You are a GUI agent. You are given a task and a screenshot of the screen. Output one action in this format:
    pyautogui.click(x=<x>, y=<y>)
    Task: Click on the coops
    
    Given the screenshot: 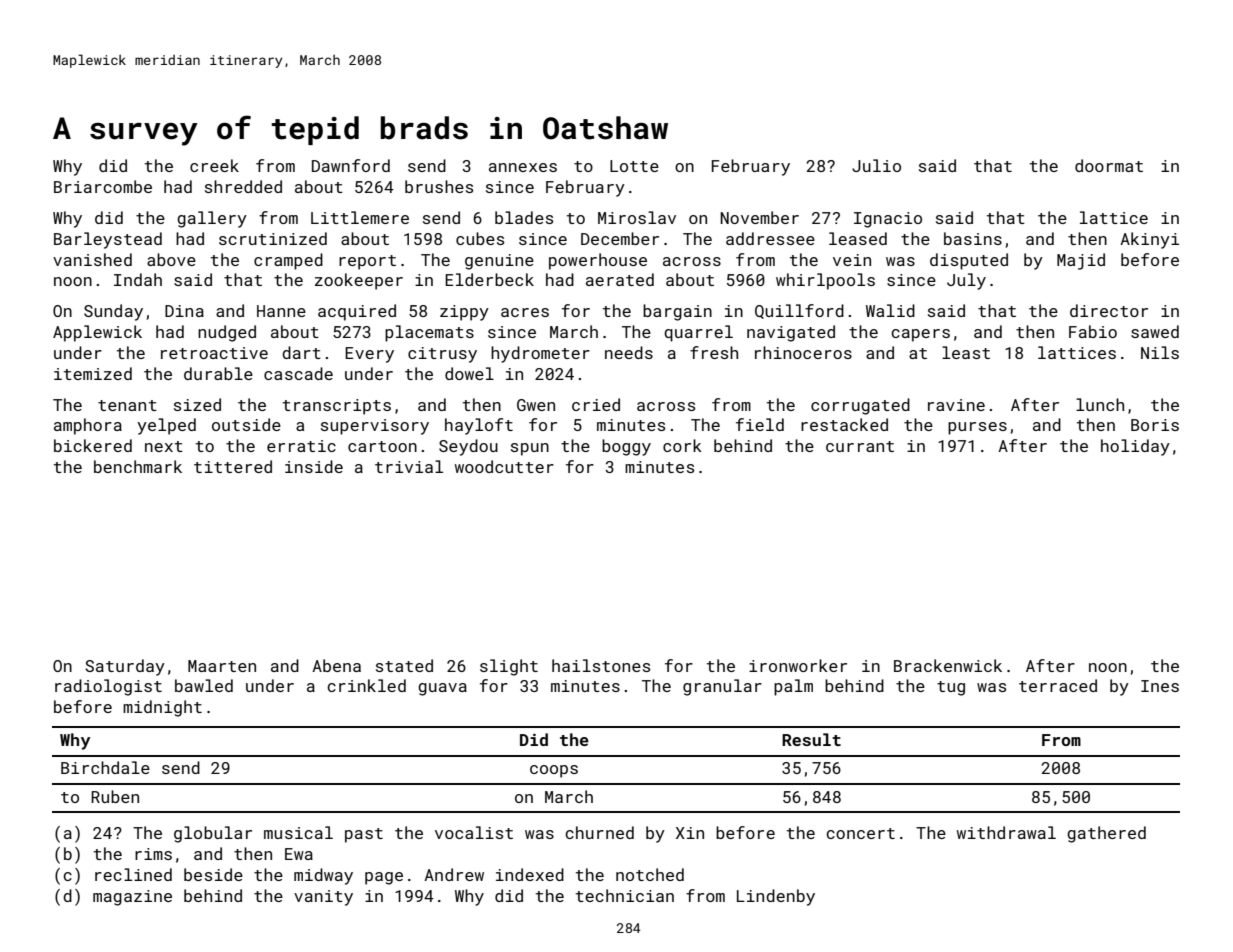 What is the action you would take?
    pyautogui.click(x=554, y=771)
